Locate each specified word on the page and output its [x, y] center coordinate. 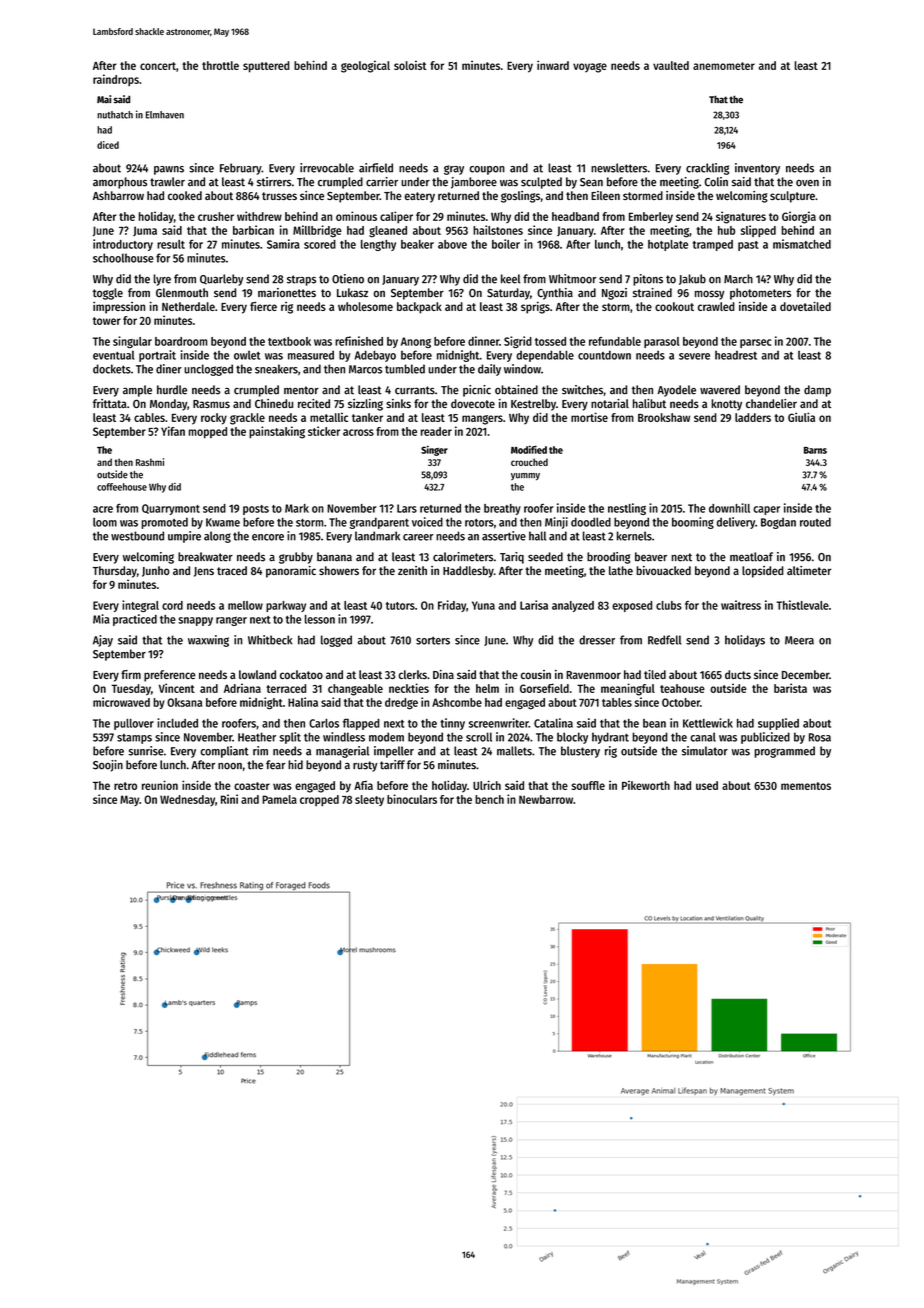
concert [158, 66]
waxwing [208, 641]
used [707, 785]
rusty [365, 766]
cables [149, 417]
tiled [655, 674]
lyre [162, 280]
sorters [433, 640]
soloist [410, 65]
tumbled [405, 369]
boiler [506, 244]
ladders [753, 417]
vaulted [671, 65]
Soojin [108, 766]
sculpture [792, 197]
